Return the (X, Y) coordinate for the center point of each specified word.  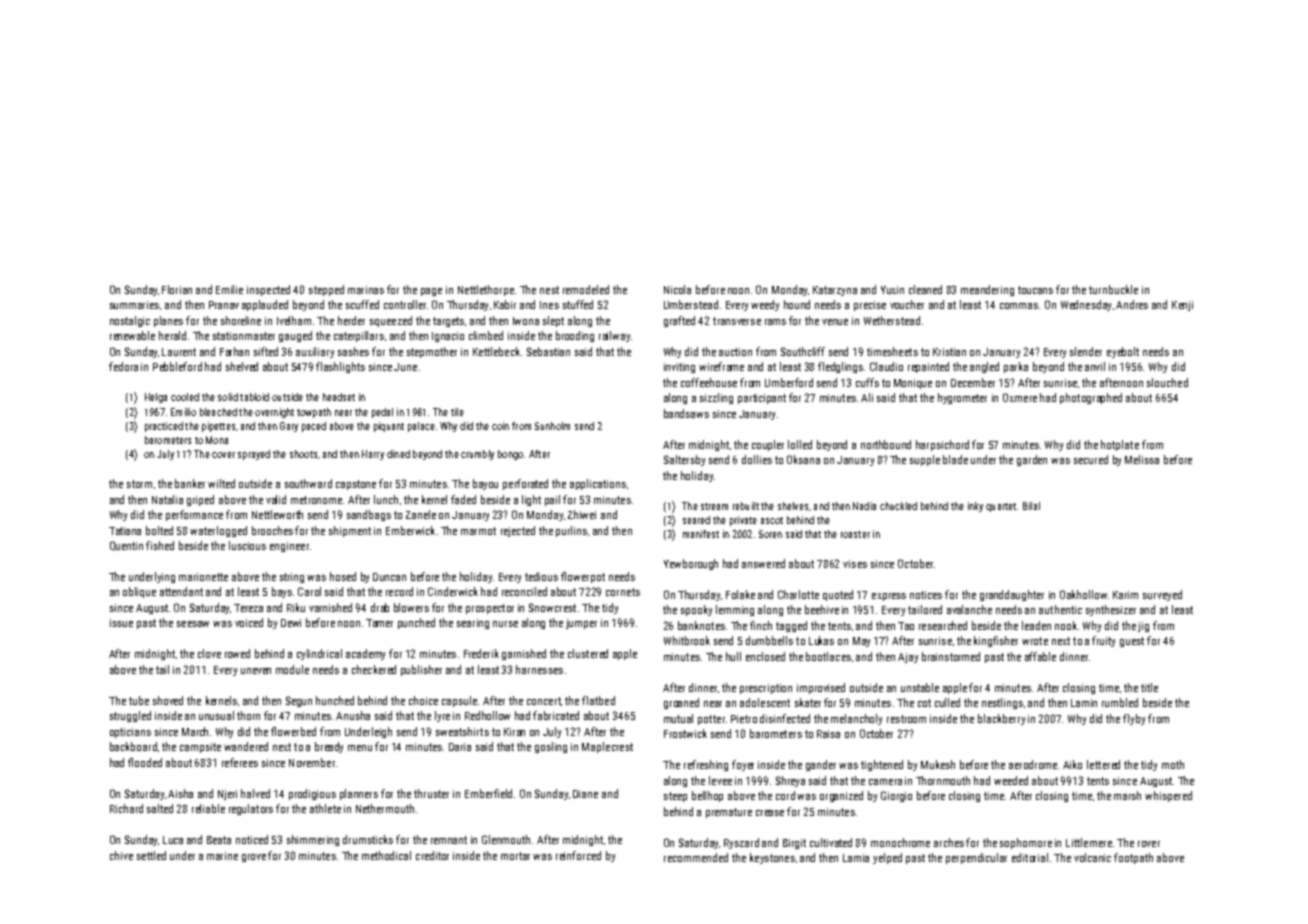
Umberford (789, 382)
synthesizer (1111, 610)
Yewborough (691, 564)
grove (254, 858)
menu (360, 748)
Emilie (229, 289)
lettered (1103, 764)
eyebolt (1123, 352)
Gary (289, 427)
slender (1086, 351)
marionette (203, 577)
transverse (737, 321)
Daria (460, 747)
